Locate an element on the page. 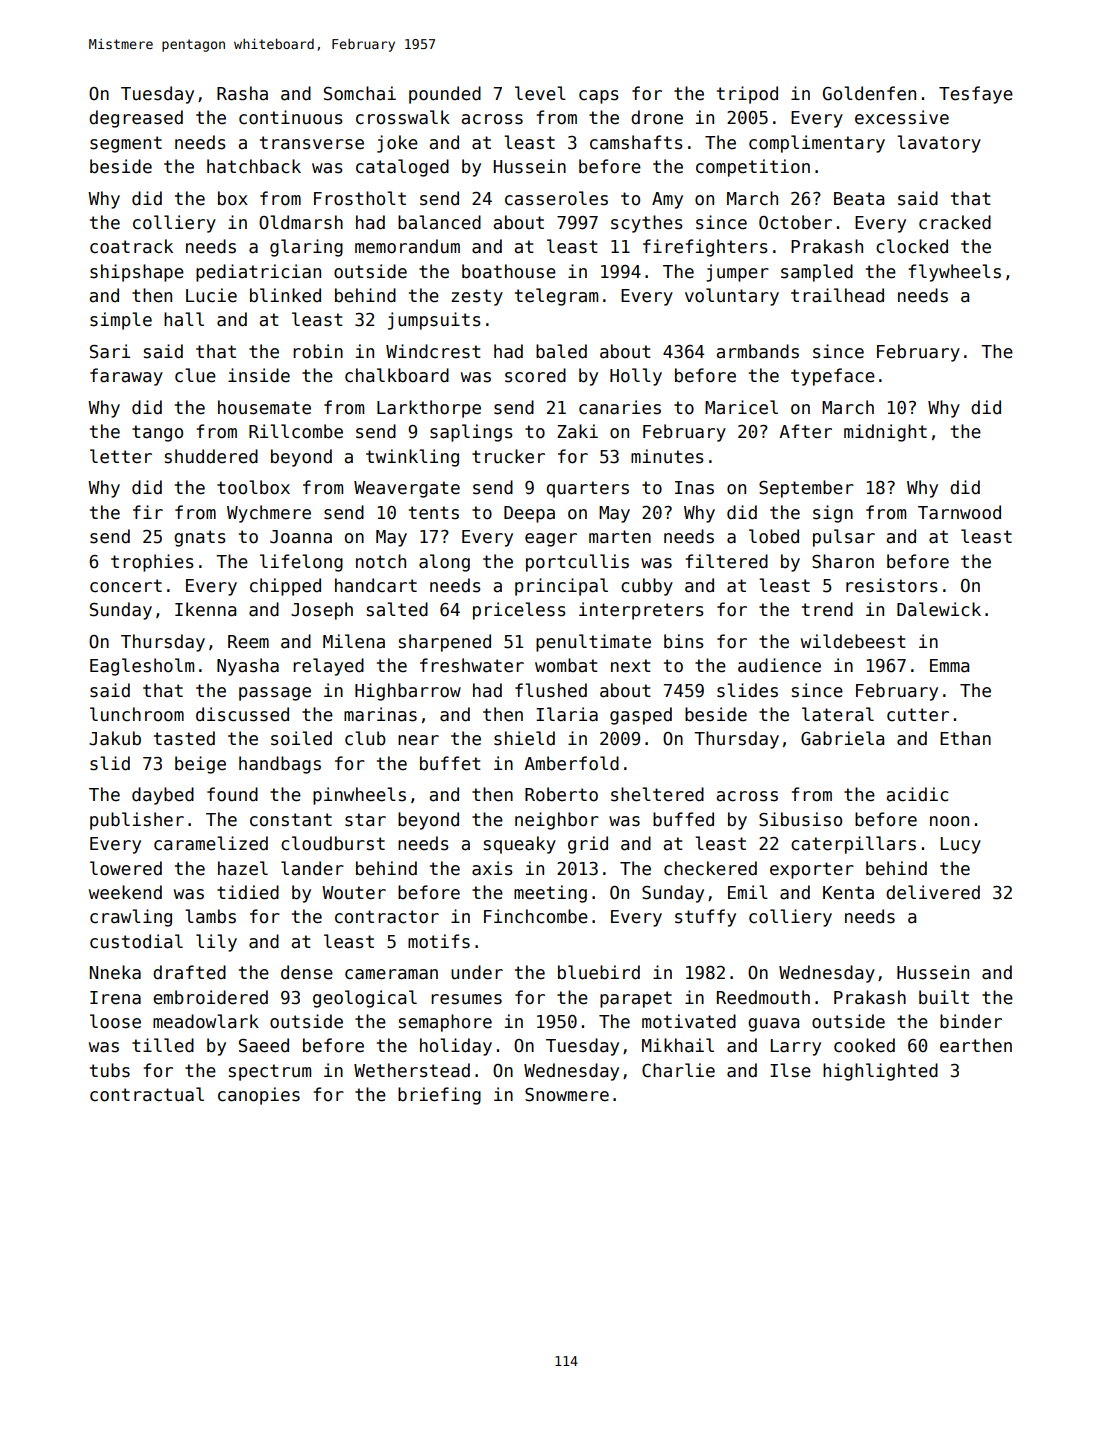 The image size is (1108, 1434). midnight is located at coordinates (885, 433).
